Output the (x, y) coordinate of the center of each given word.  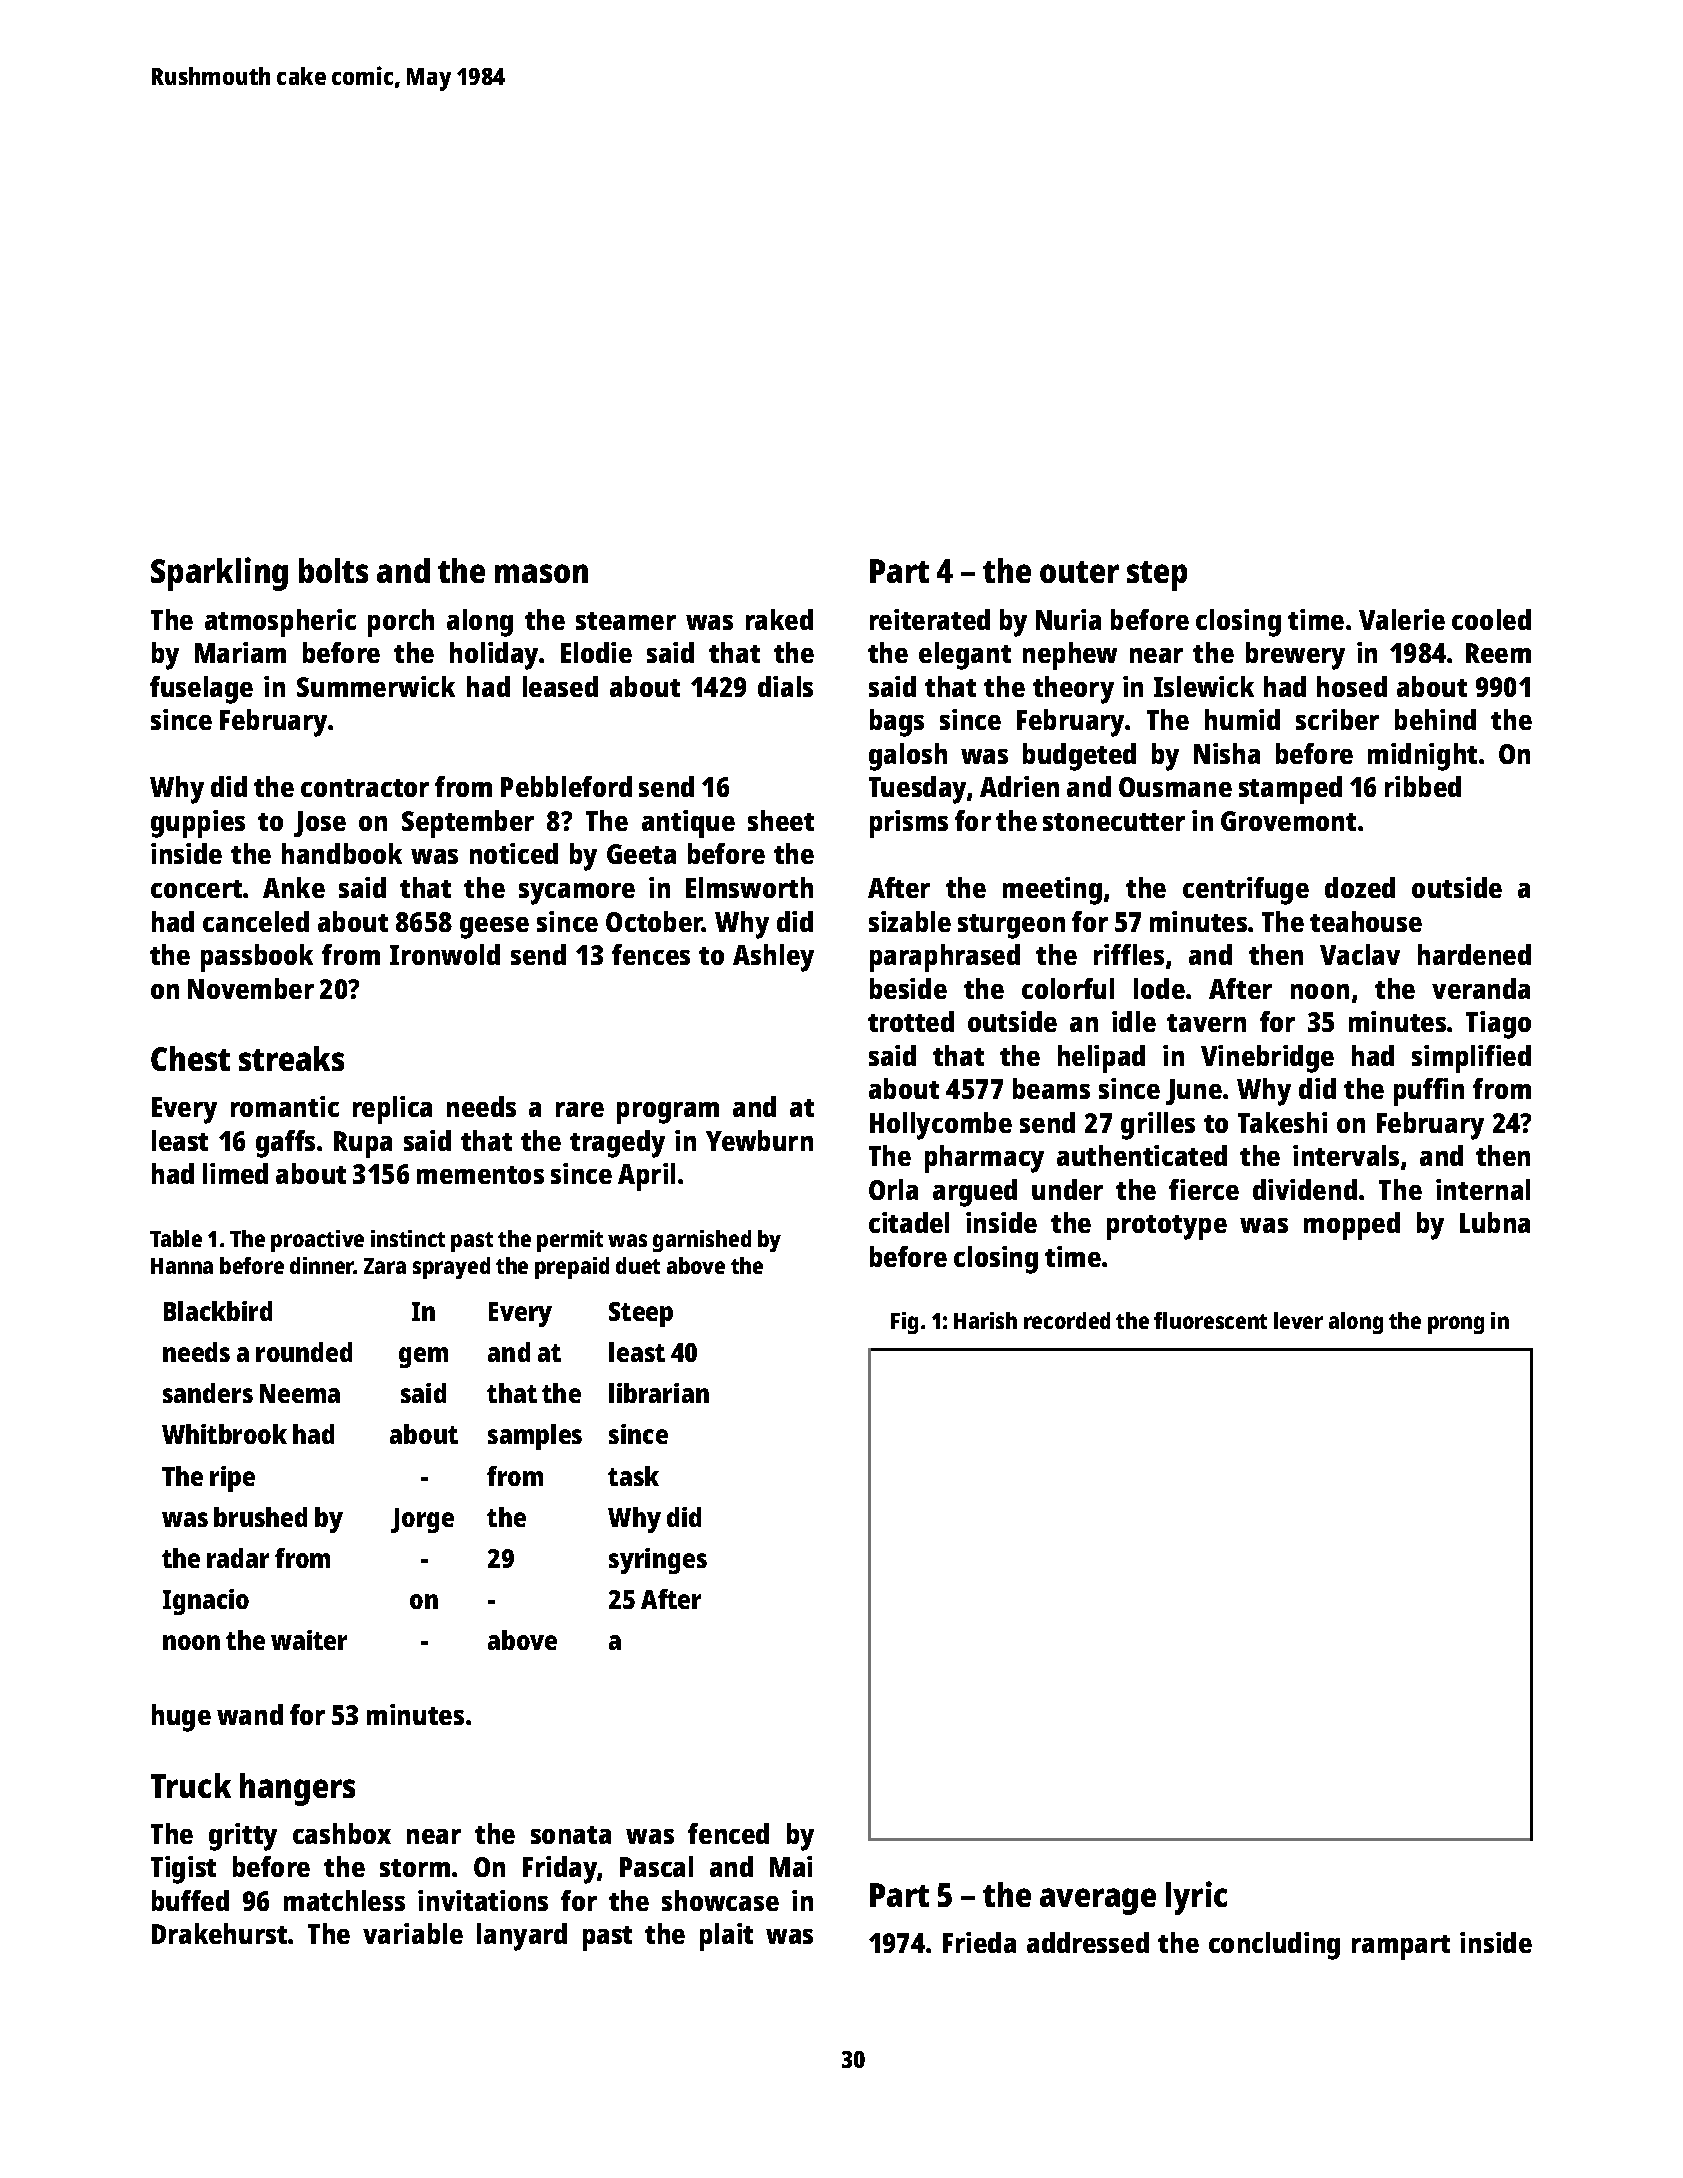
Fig (904, 1323)
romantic (285, 1106)
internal (1483, 1189)
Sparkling (219, 574)
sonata (571, 1835)
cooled (1491, 619)
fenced (728, 1833)
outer (1079, 572)
